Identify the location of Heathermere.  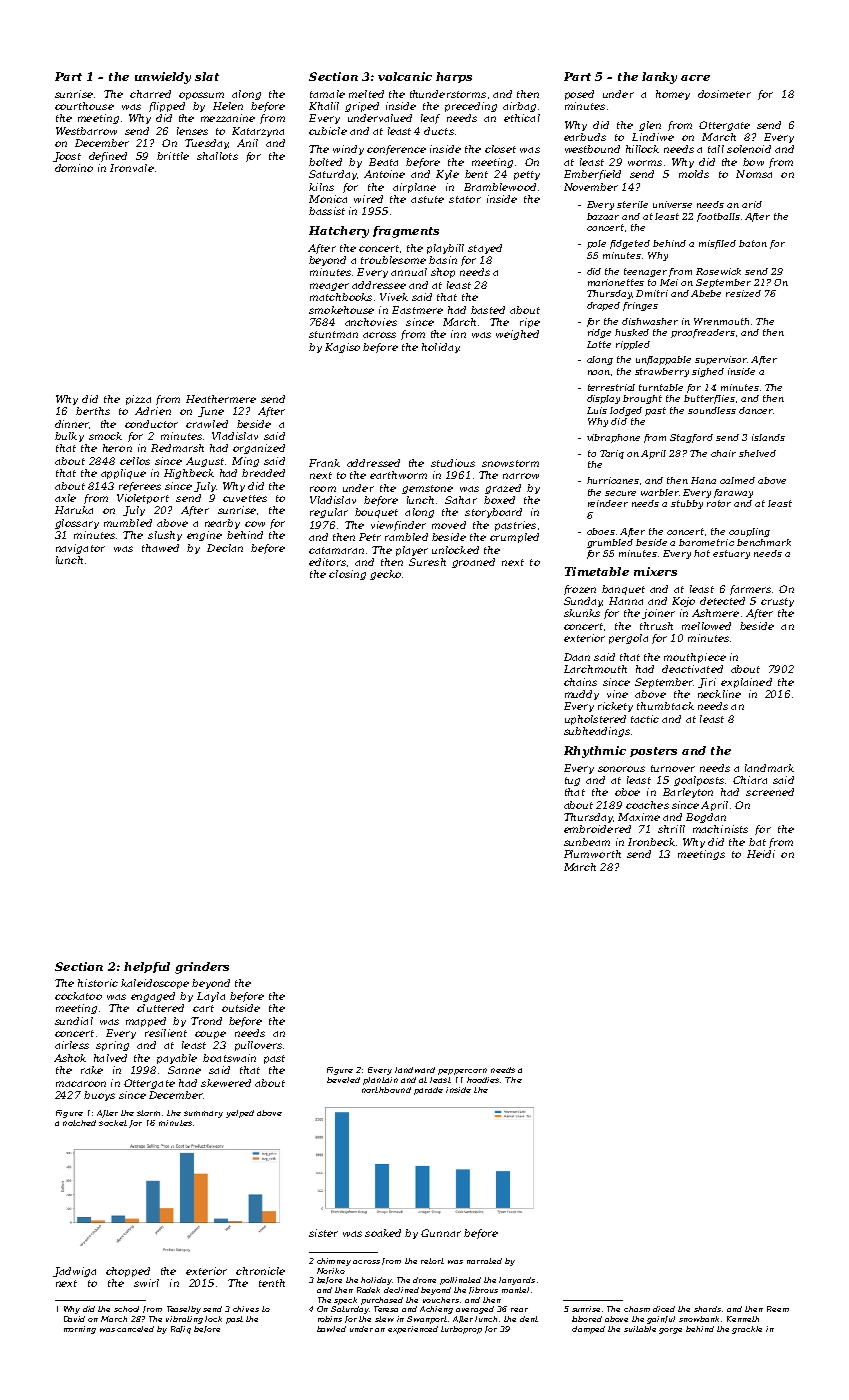
(221, 399).
